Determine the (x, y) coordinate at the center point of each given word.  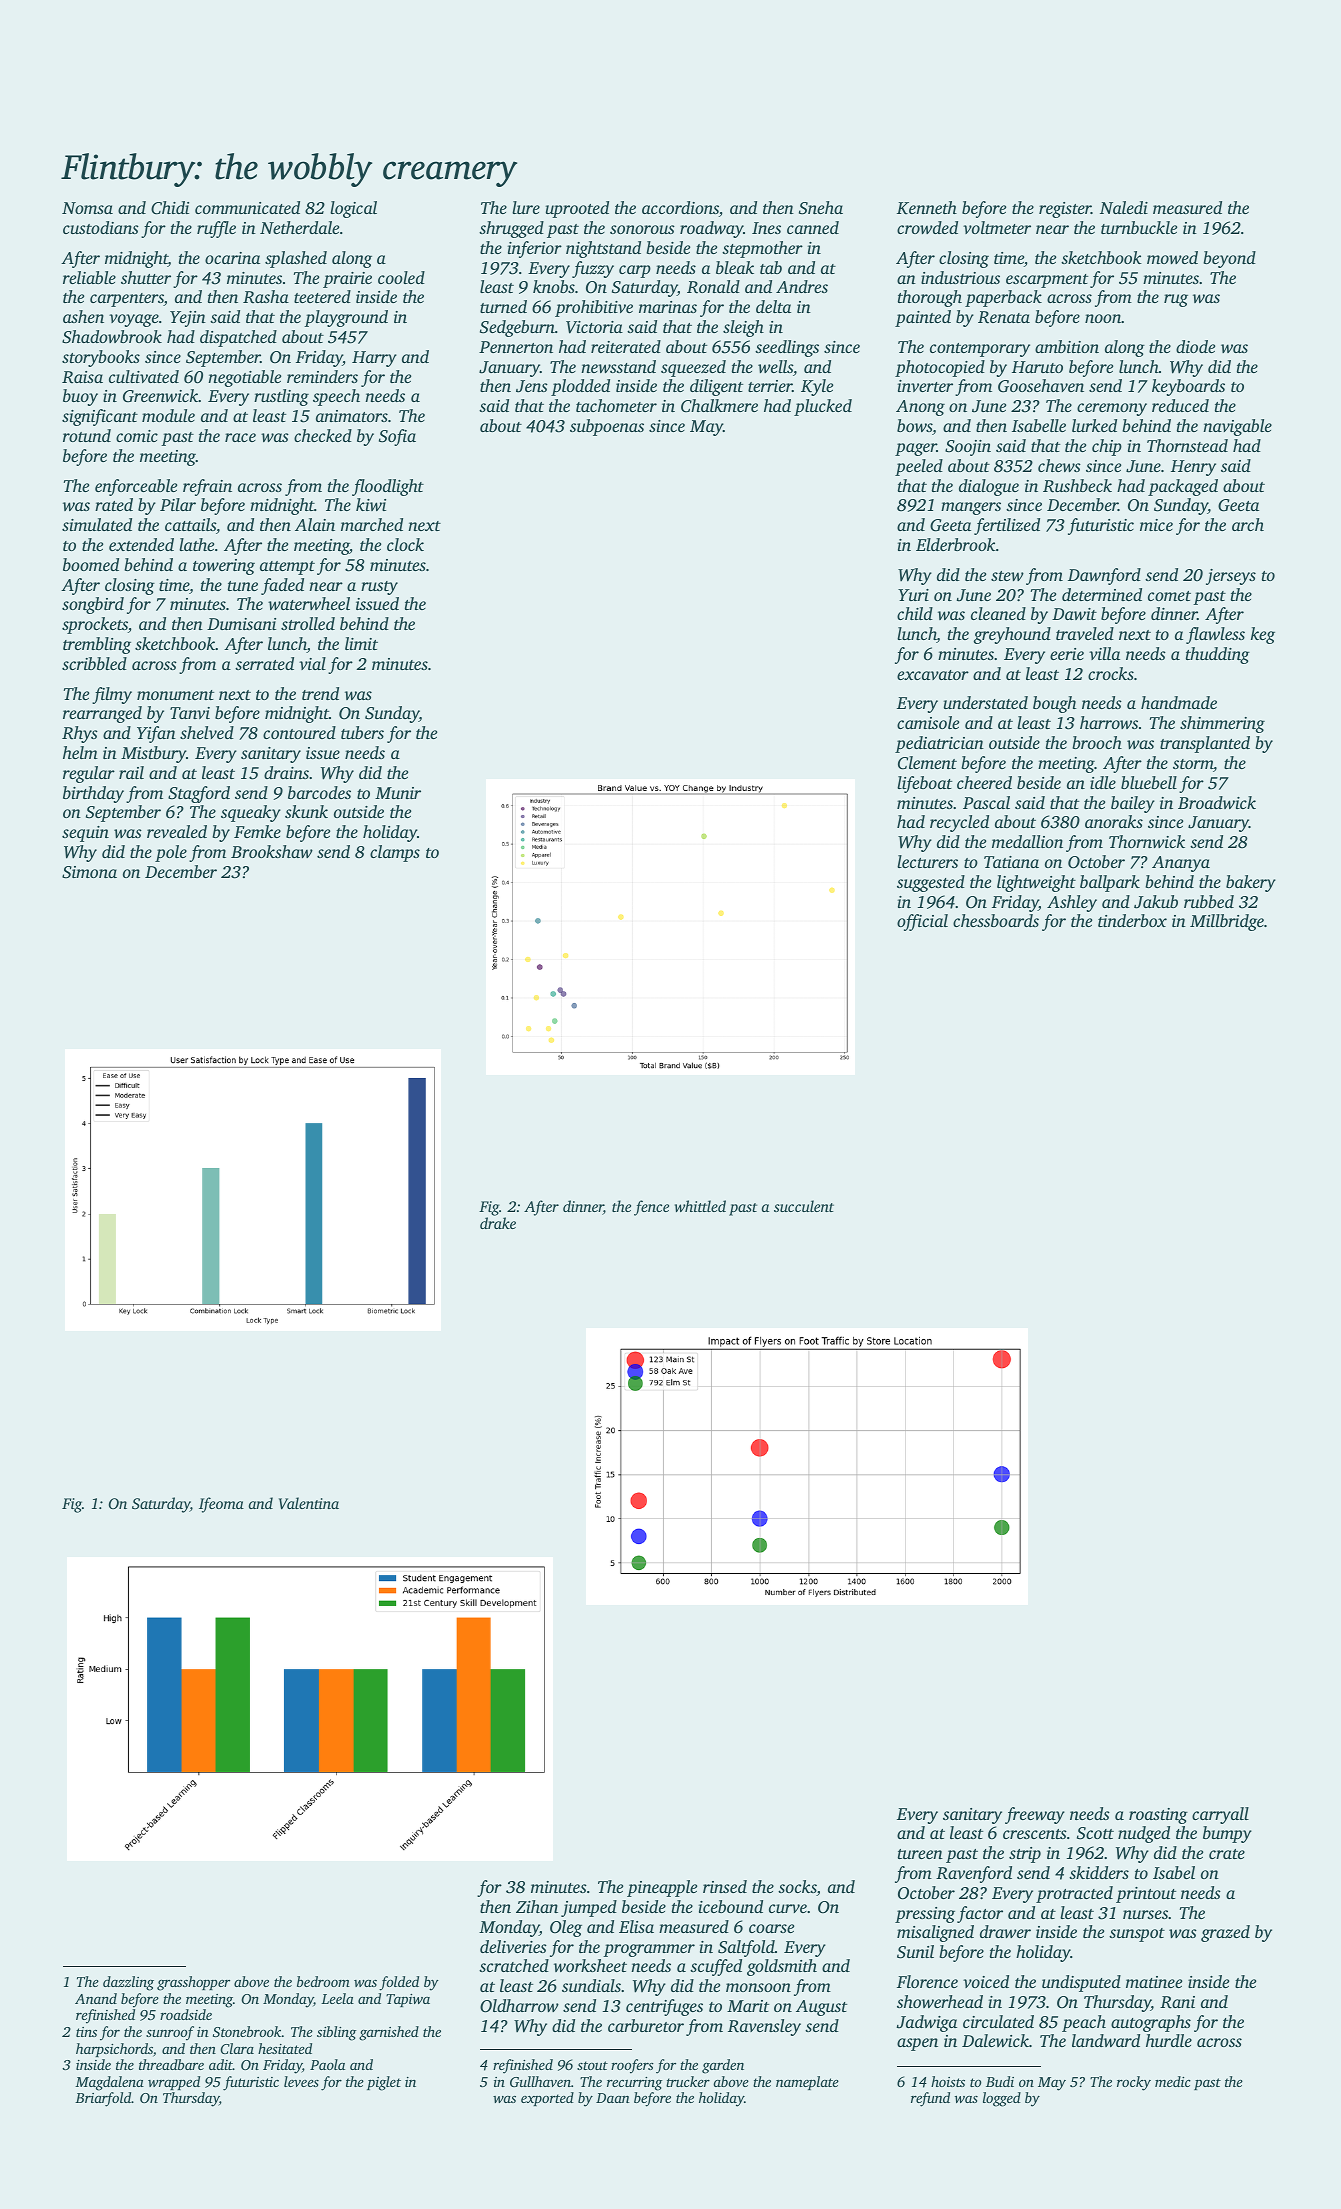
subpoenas (607, 427)
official (922, 922)
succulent (804, 1206)
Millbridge (1227, 922)
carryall (1220, 1815)
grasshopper (193, 1983)
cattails (190, 524)
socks (797, 1888)
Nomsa (87, 208)
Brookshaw (272, 851)
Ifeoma (221, 1505)
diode (1195, 346)
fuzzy (593, 269)
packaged (1183, 487)
